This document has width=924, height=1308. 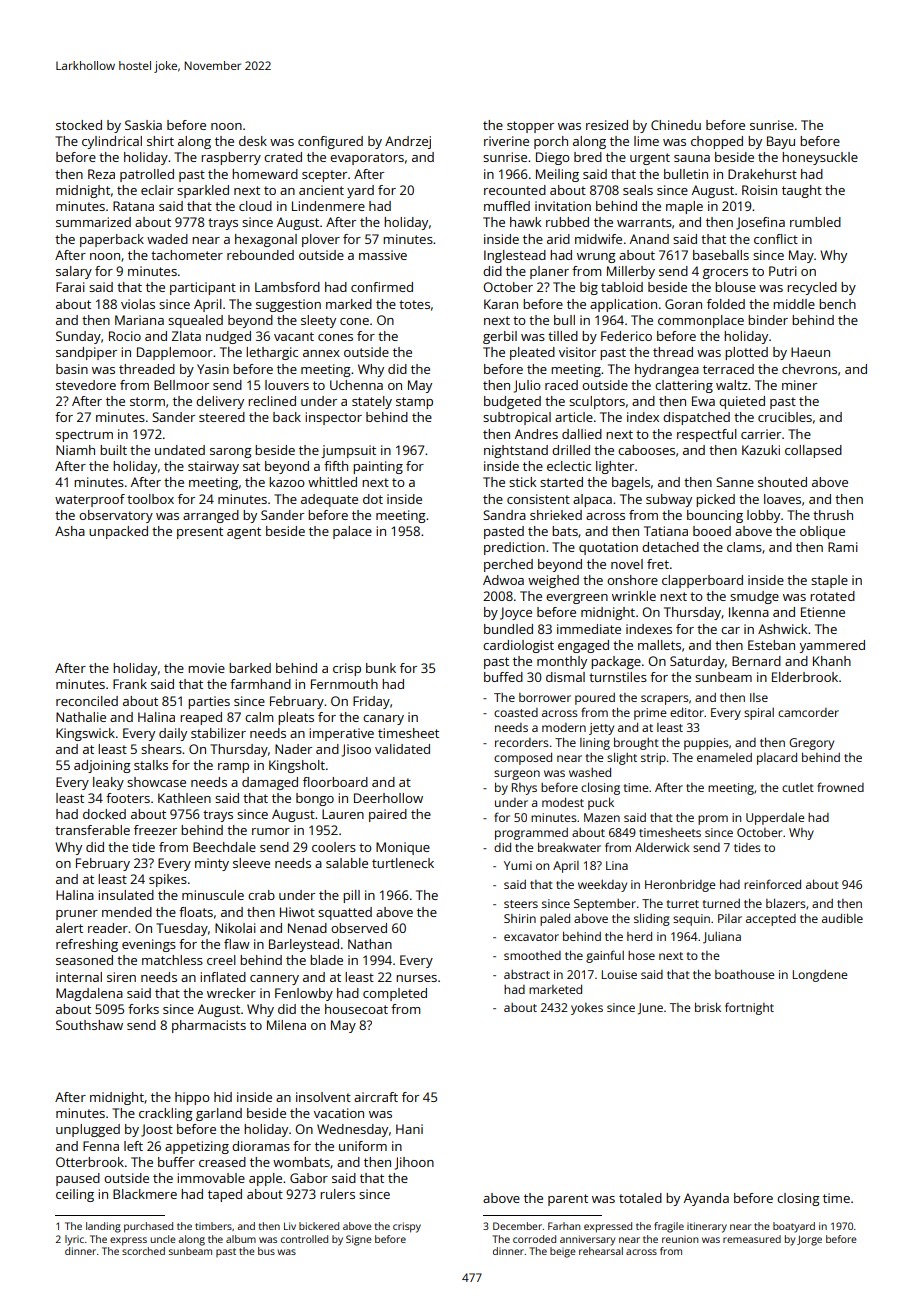 I want to click on Jorge, so click(x=809, y=1240).
